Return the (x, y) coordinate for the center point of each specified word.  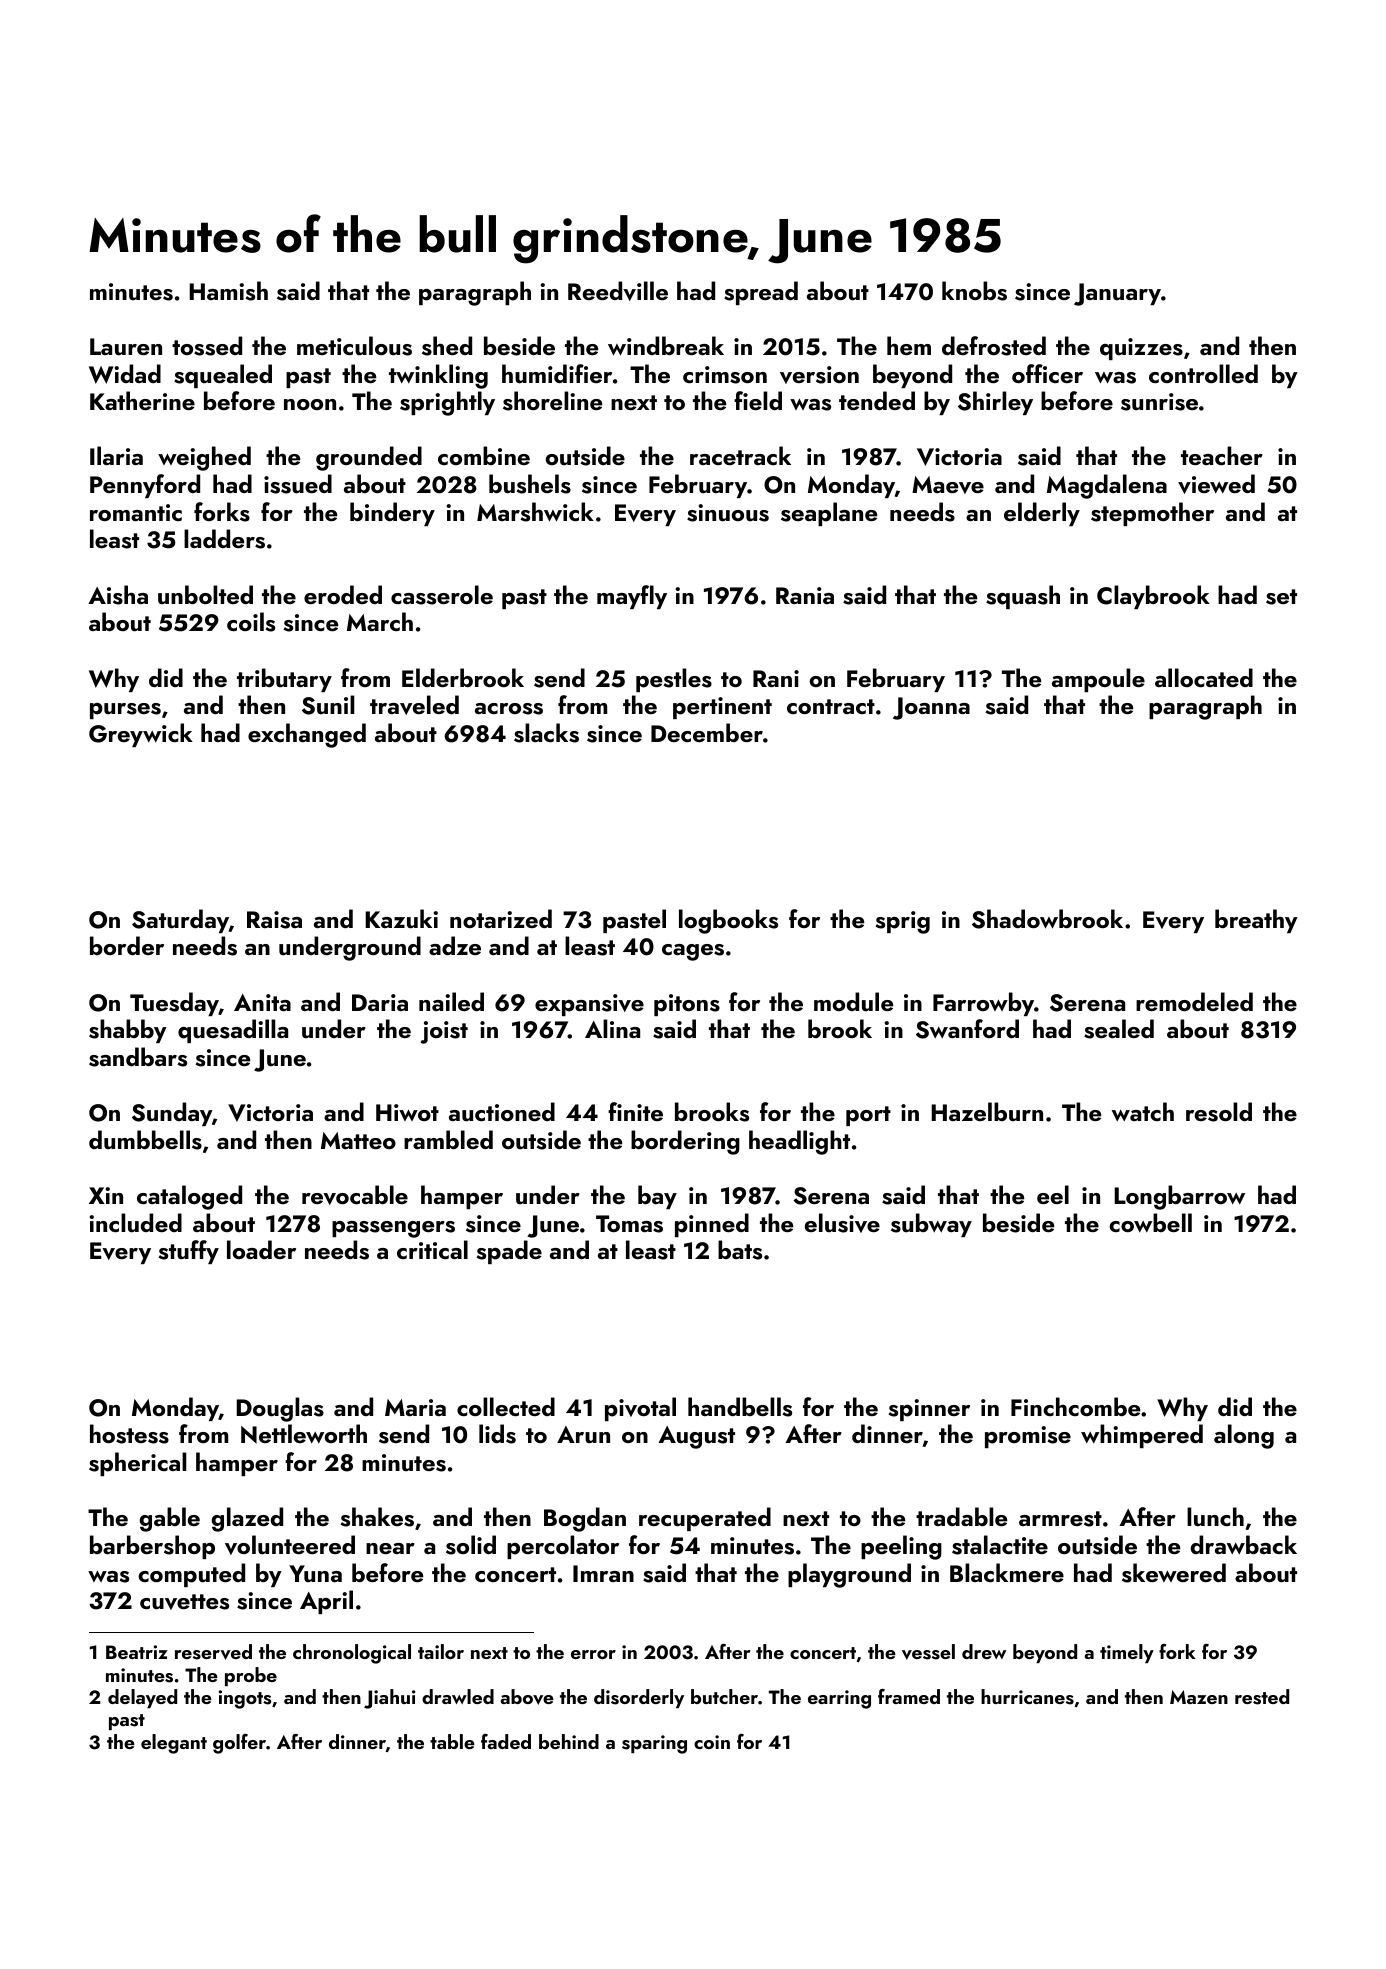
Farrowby (983, 1004)
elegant (174, 1744)
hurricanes (1027, 1697)
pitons (687, 1005)
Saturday (180, 921)
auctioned (502, 1112)
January (1117, 294)
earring (839, 1699)
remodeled (1194, 1001)
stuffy (188, 1252)
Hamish (228, 291)
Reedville (618, 291)
